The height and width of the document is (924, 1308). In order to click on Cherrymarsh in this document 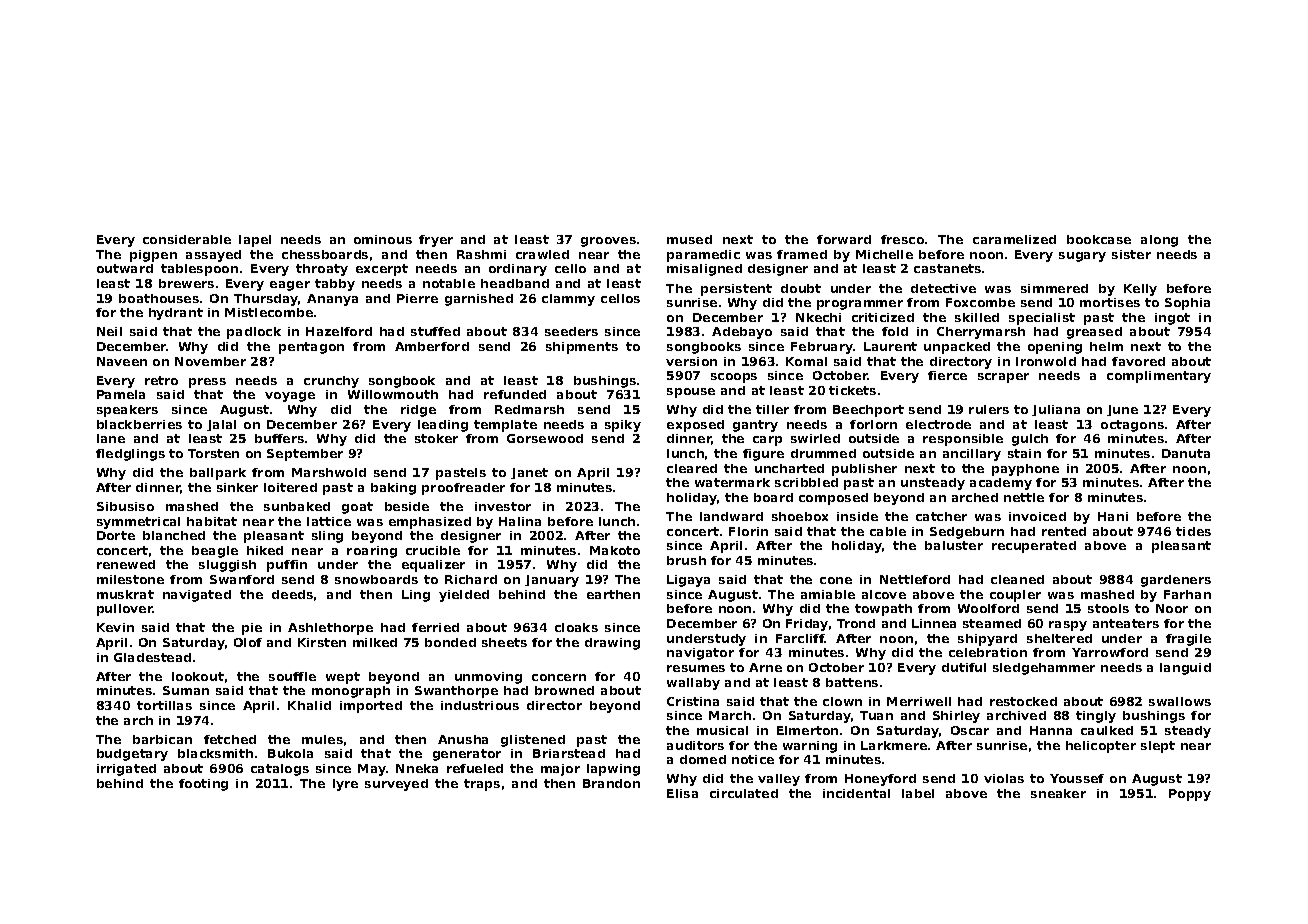, I will do `click(981, 333)`.
